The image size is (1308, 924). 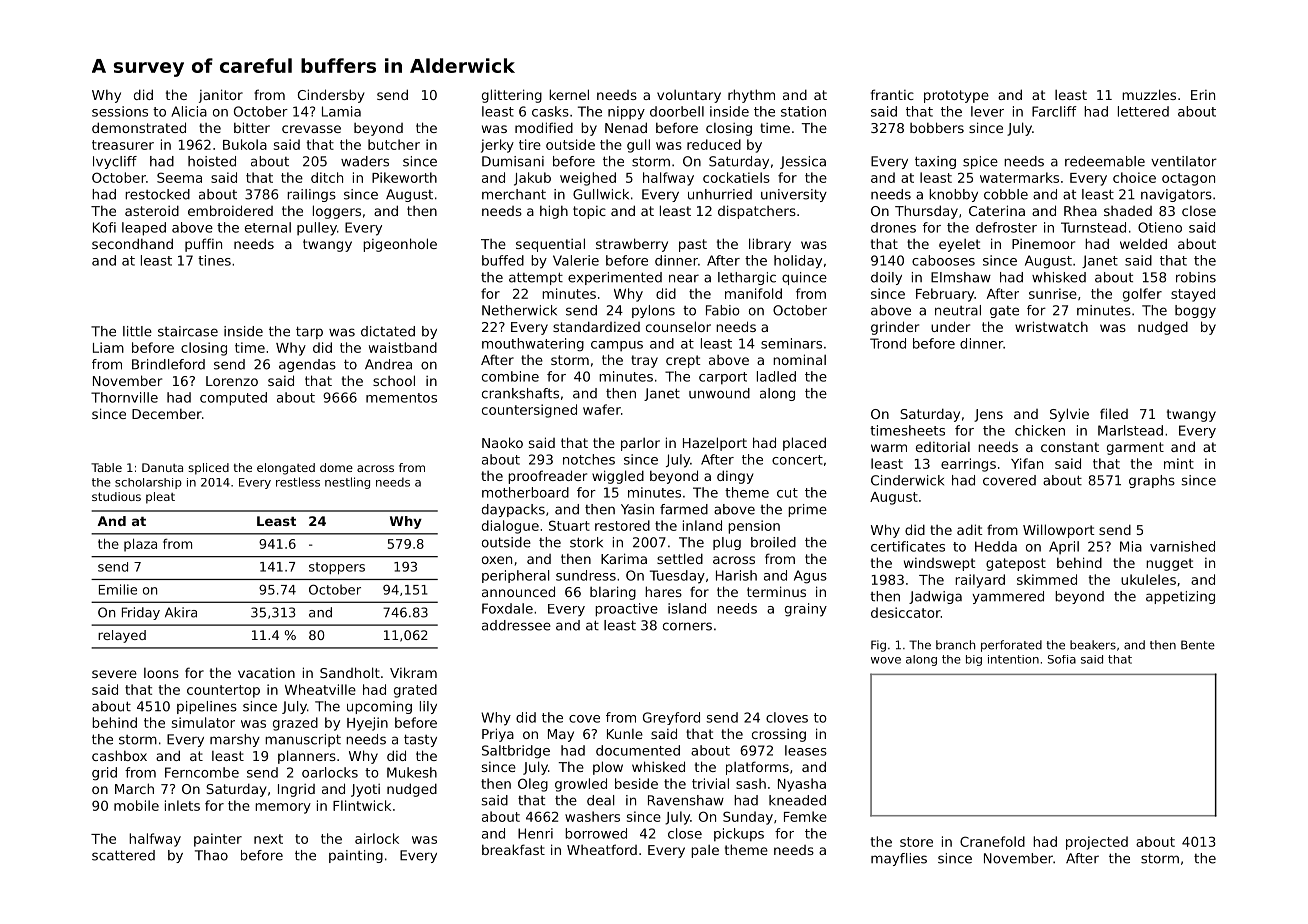 What do you see at coordinates (1176, 195) in the screenshot?
I see `navigators` at bounding box center [1176, 195].
